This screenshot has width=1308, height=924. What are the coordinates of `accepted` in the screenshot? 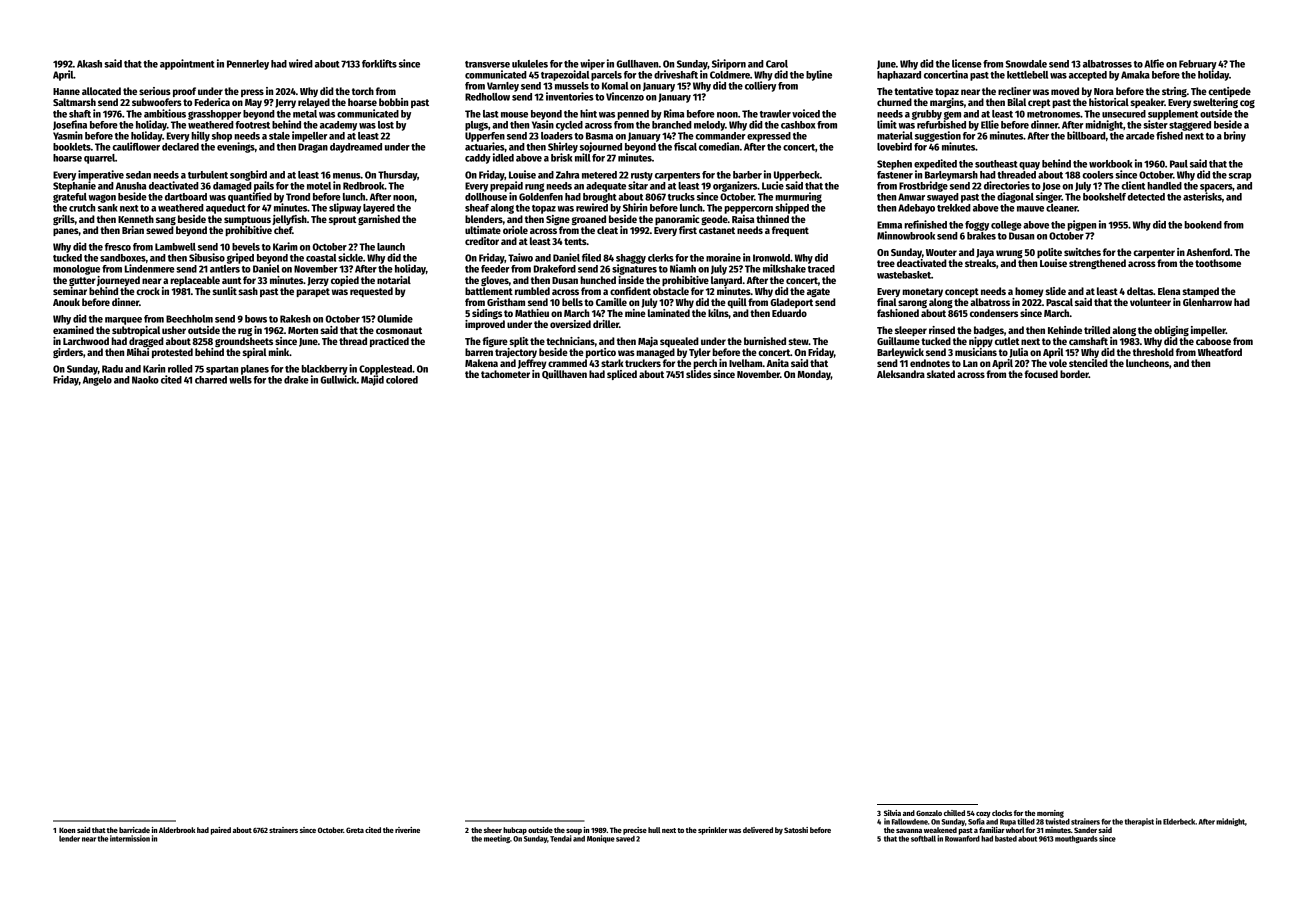 It's located at (1088, 76).
